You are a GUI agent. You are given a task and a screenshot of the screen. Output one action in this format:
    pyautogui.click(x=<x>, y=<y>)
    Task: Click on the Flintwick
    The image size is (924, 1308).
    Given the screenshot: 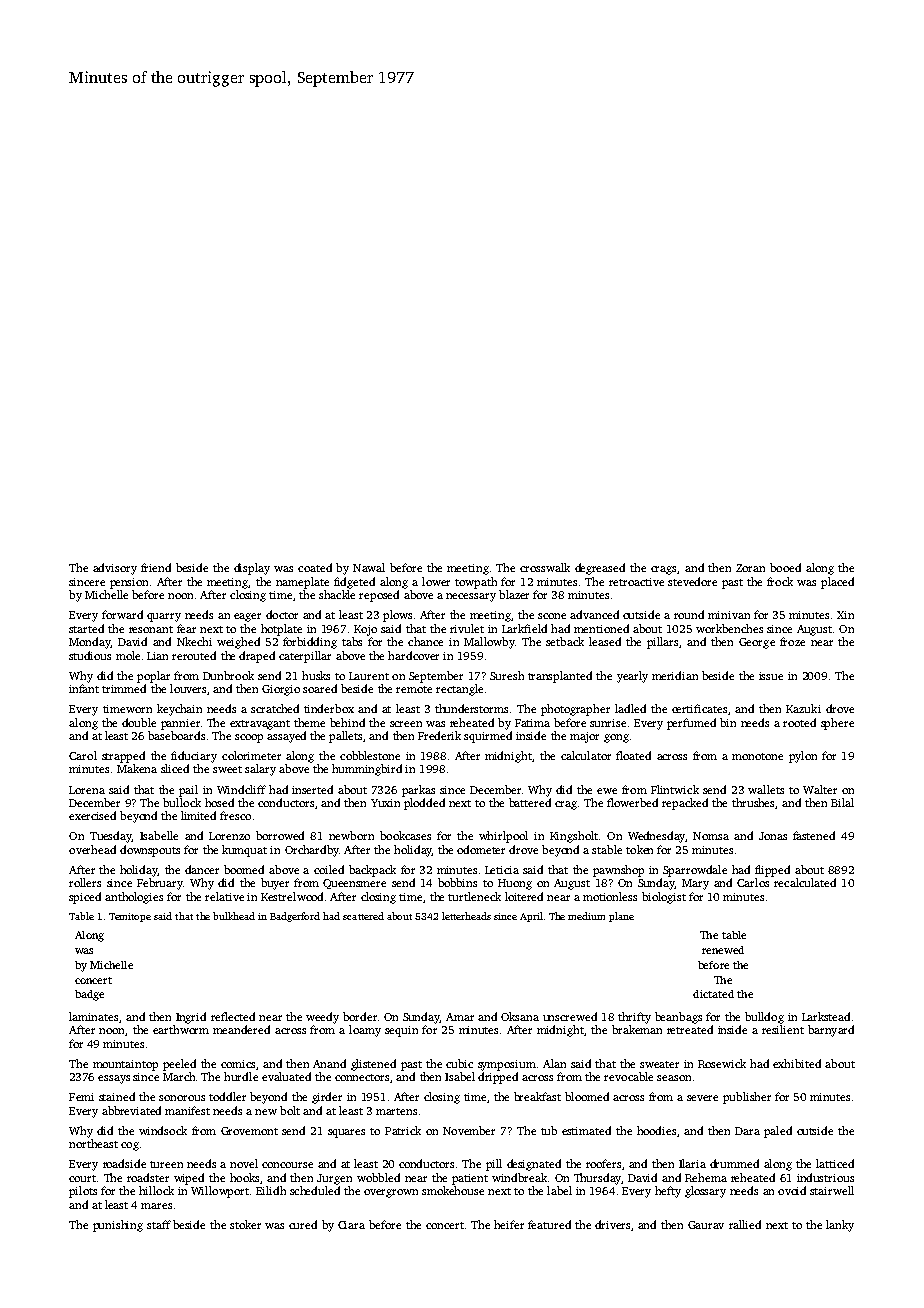 What is the action you would take?
    pyautogui.click(x=675, y=789)
